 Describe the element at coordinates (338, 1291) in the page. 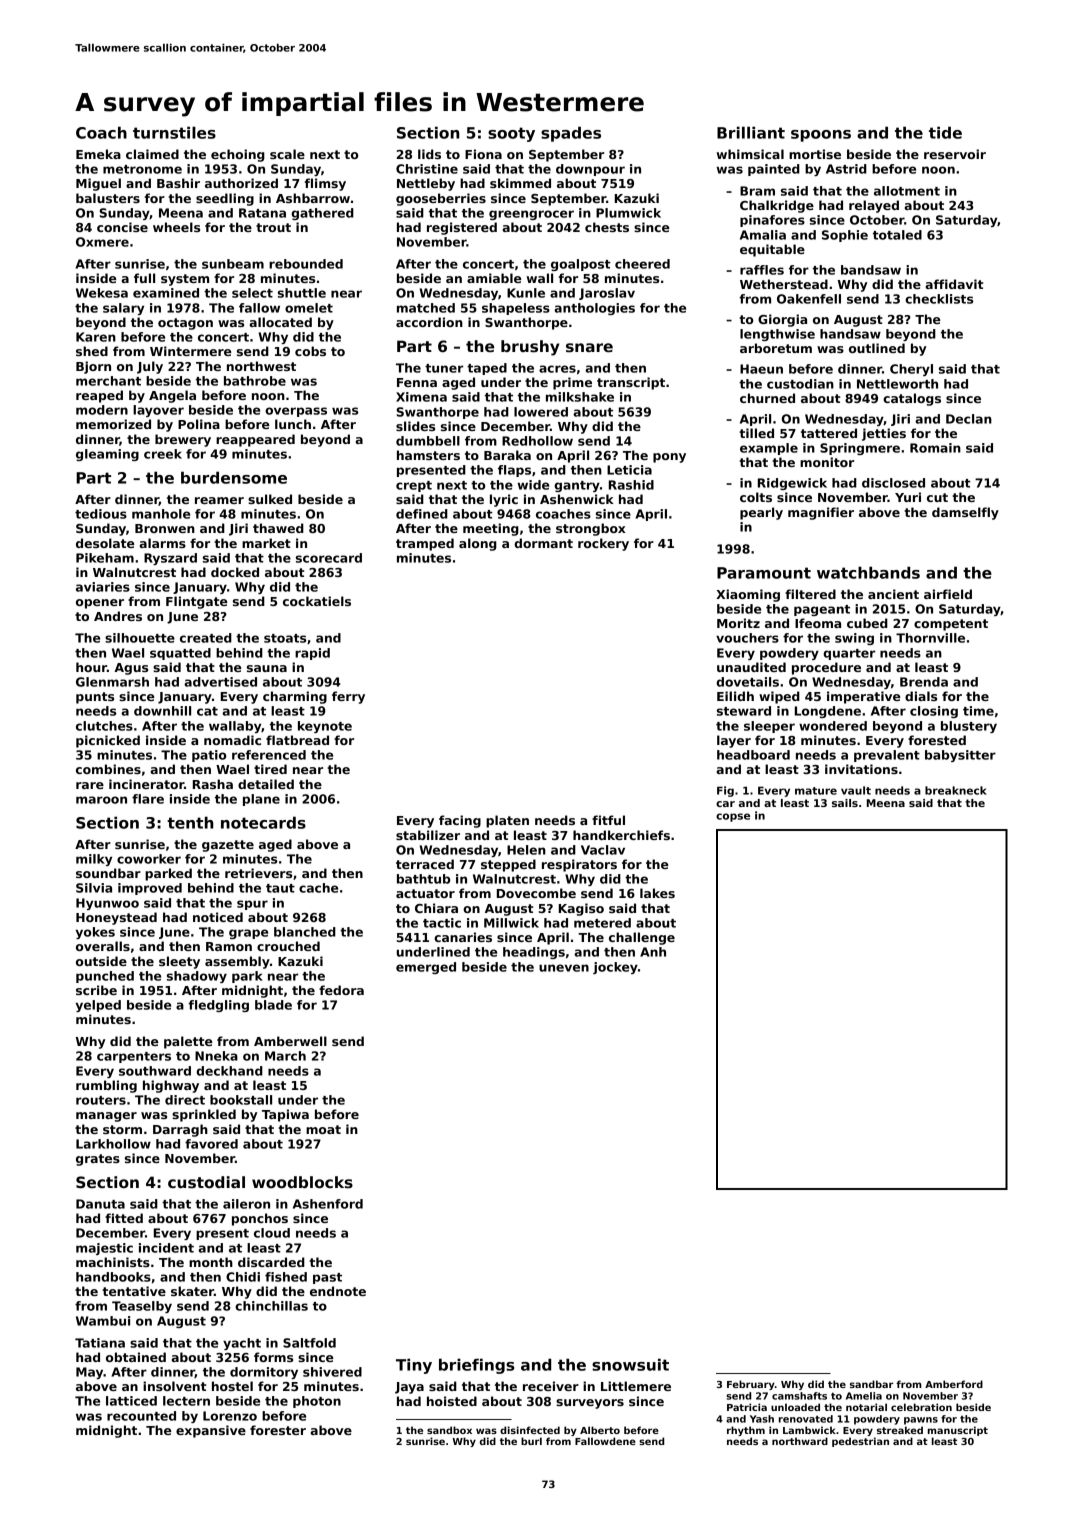

I see `endnote` at that location.
